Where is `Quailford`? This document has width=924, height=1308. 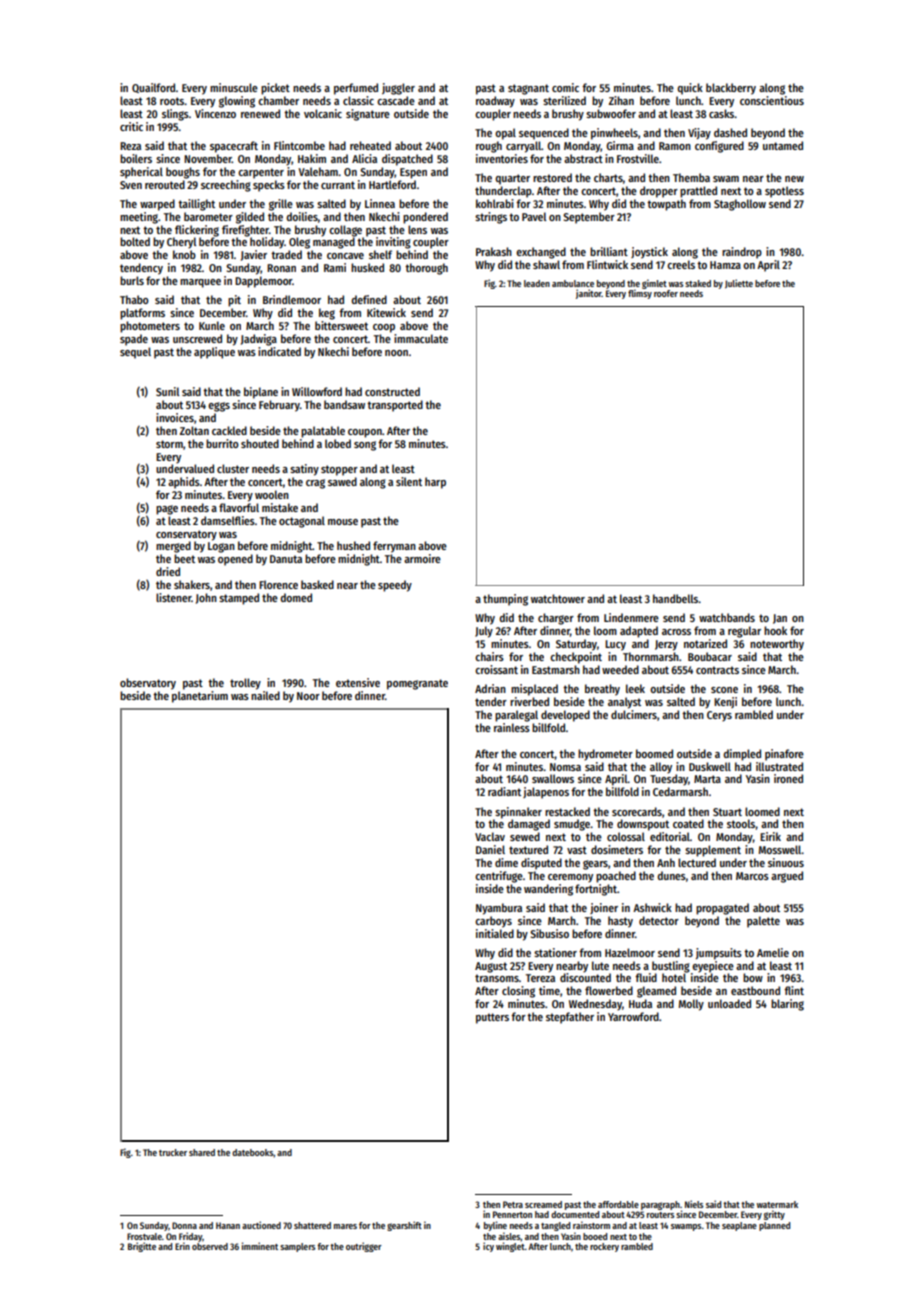 Quailford is located at coordinates (153, 88).
